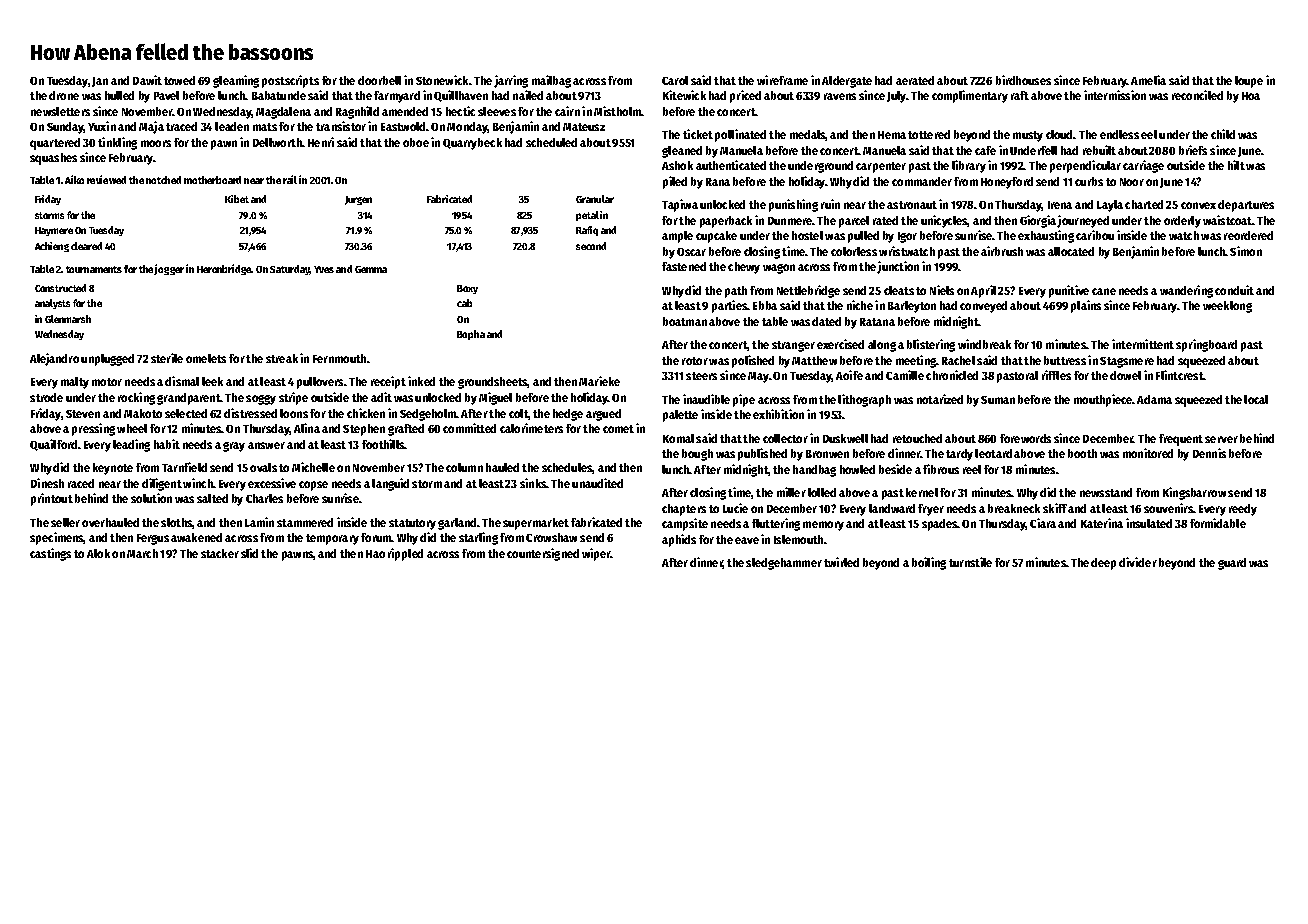 The height and width of the screenshot is (924, 1308). I want to click on birdhouses, so click(1023, 80).
